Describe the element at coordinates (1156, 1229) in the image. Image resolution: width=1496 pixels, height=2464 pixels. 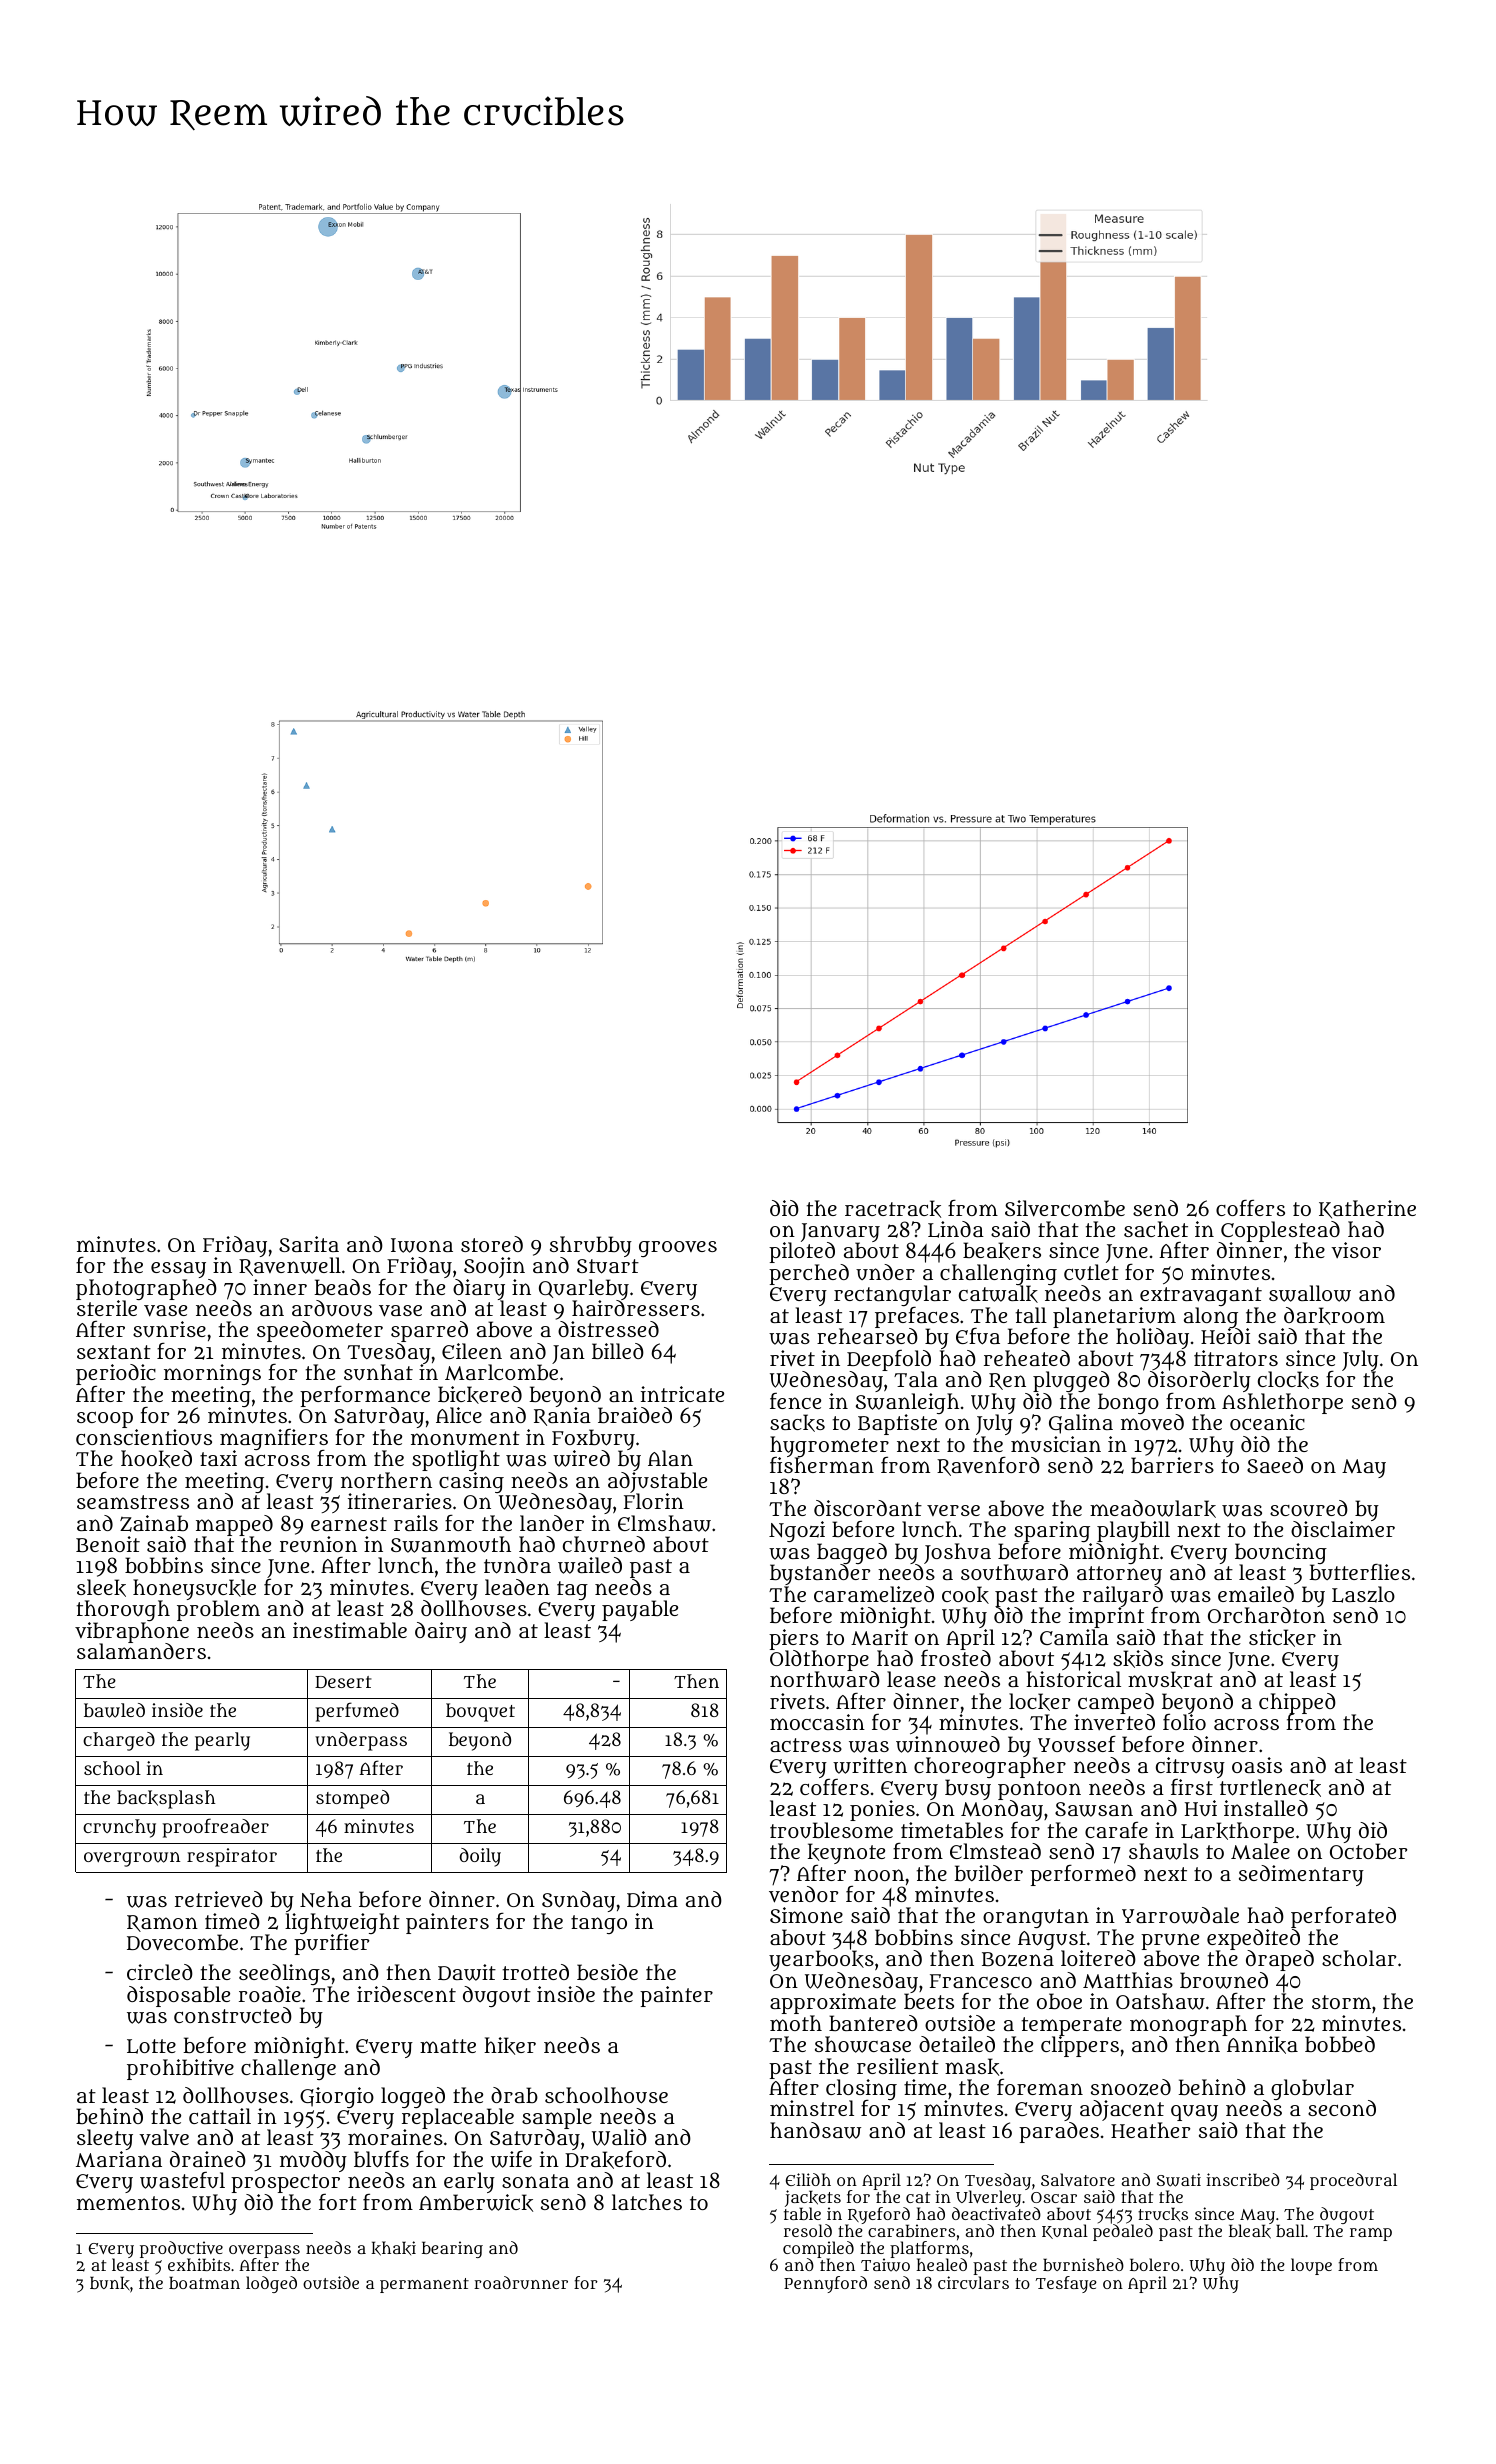
I see `sachet` at that location.
